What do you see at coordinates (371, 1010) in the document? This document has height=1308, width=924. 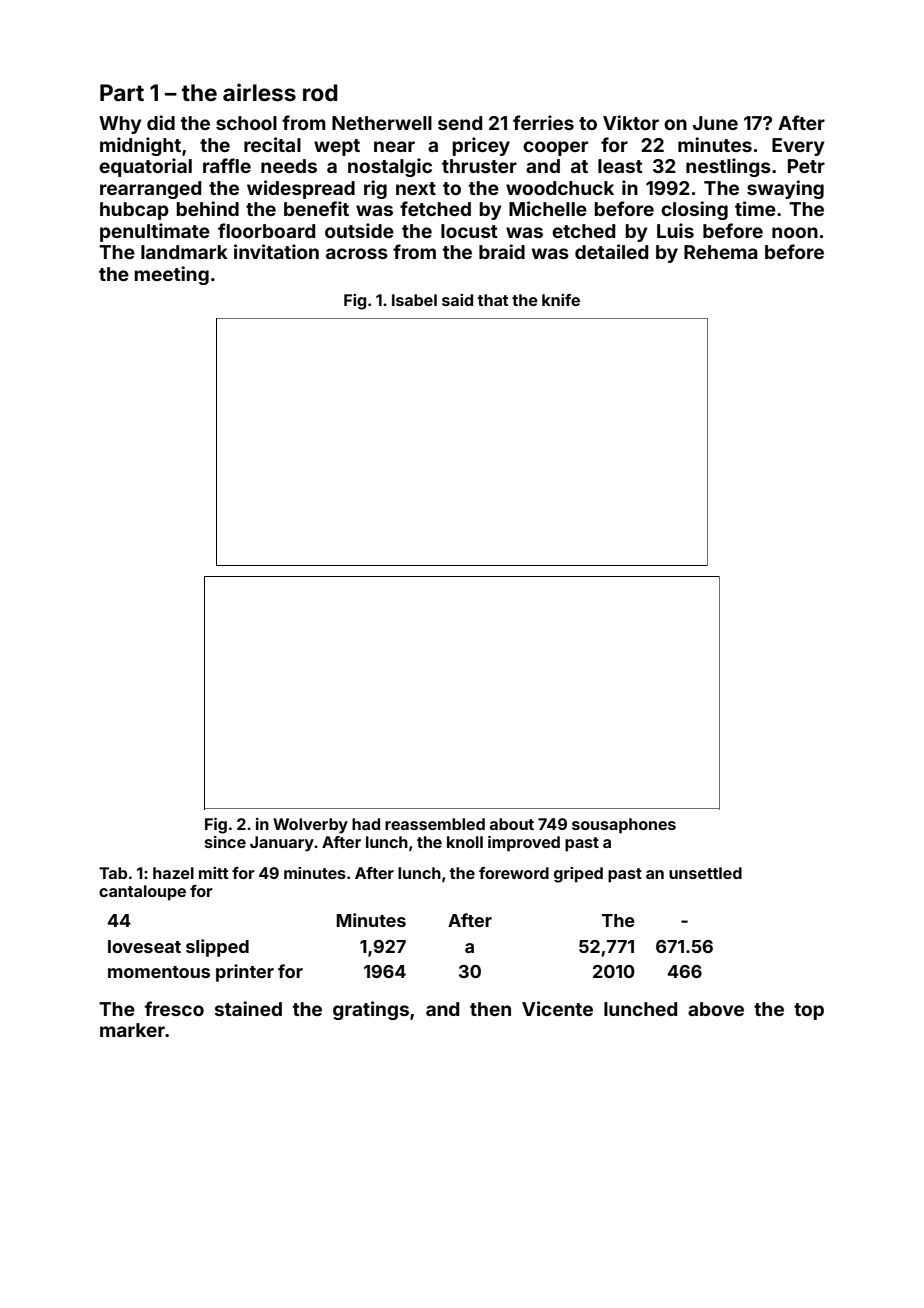 I see `gratings` at bounding box center [371, 1010].
